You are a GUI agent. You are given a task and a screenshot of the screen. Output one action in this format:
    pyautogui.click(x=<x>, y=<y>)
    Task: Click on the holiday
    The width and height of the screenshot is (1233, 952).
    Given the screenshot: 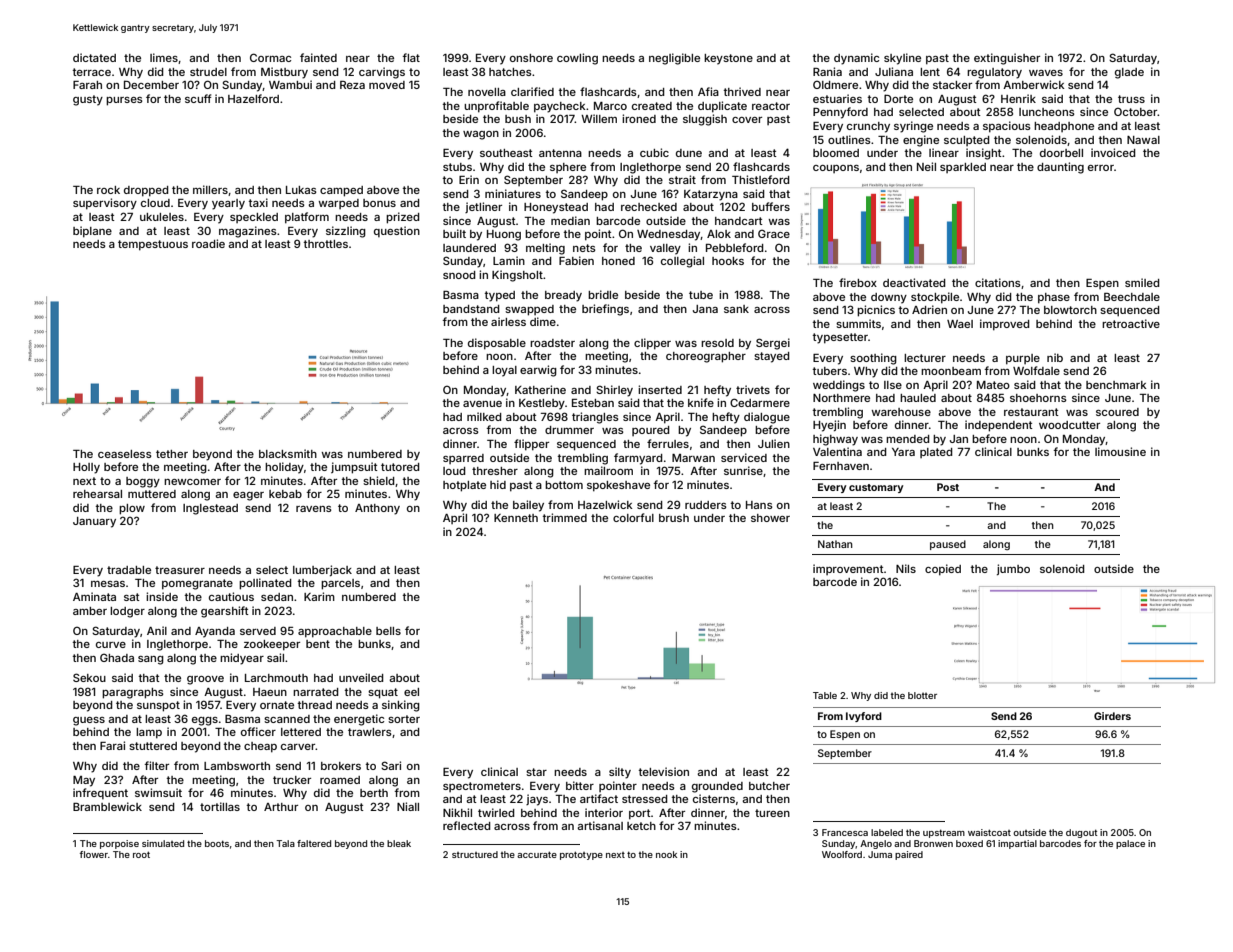 What is the action you would take?
    pyautogui.click(x=284, y=468)
